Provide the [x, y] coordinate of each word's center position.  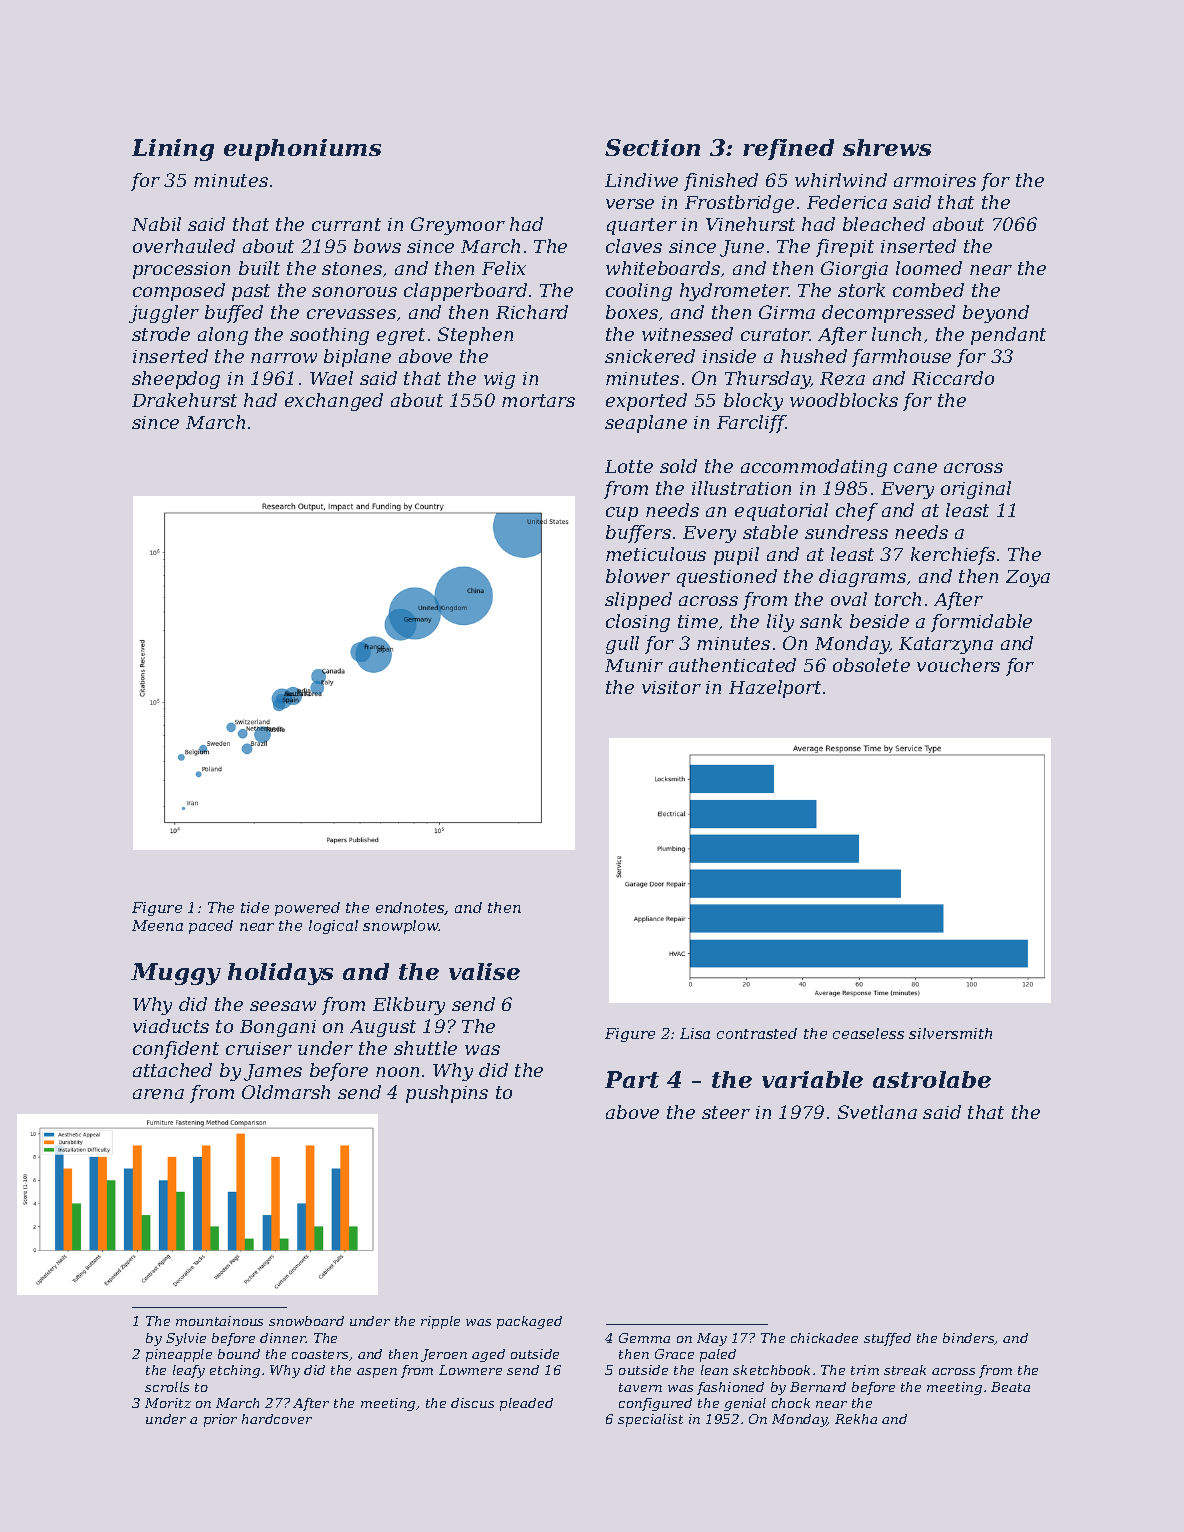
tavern [640, 1387]
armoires [935, 180]
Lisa [695, 1033]
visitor [671, 687]
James [273, 1072]
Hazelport [775, 689]
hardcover [277, 1419]
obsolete [871, 665]
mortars [538, 400]
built [259, 268]
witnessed [687, 334]
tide [255, 907]
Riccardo [953, 378]
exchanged [334, 402]
